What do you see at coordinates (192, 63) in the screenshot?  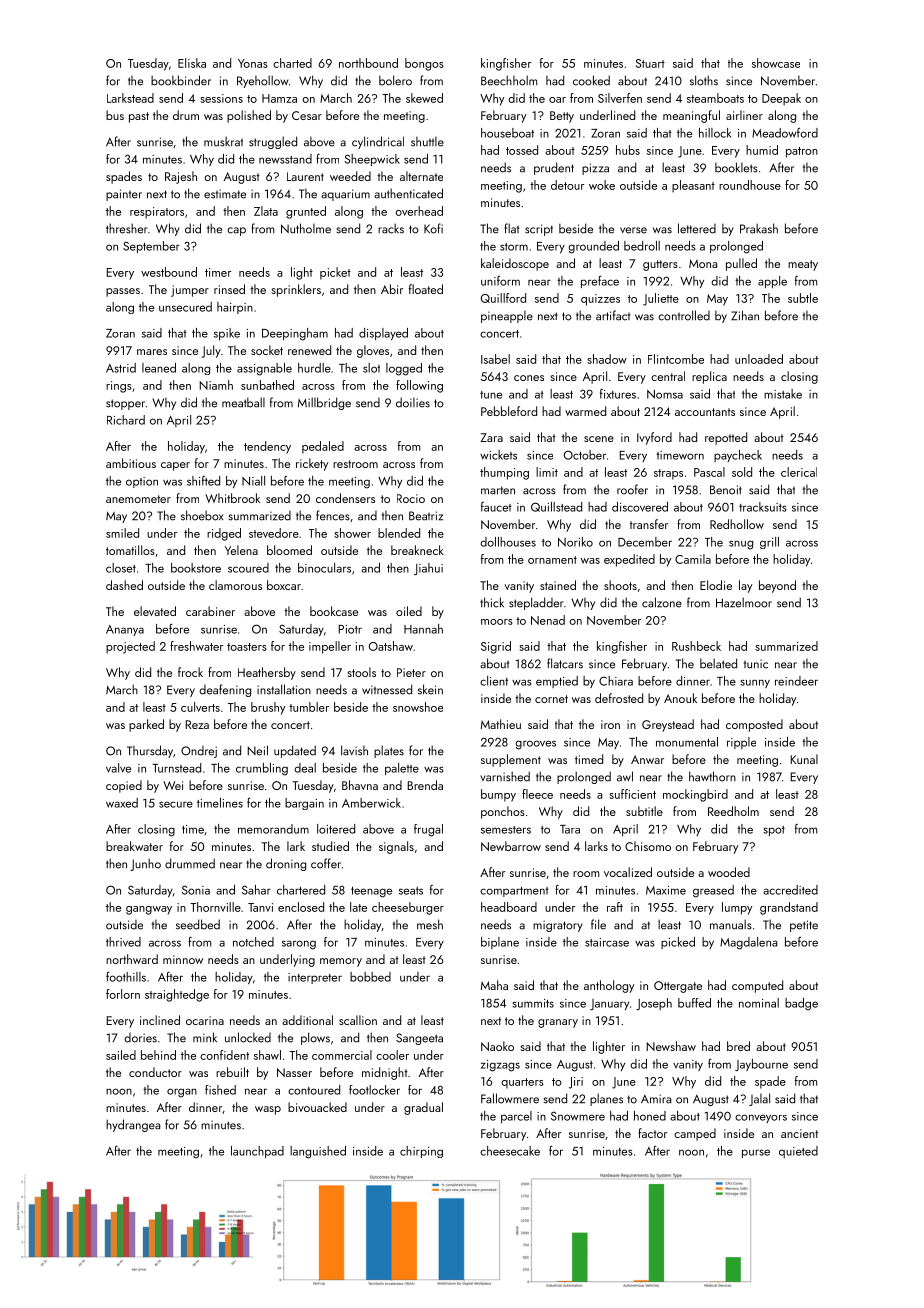 I see `Eliska` at bounding box center [192, 63].
